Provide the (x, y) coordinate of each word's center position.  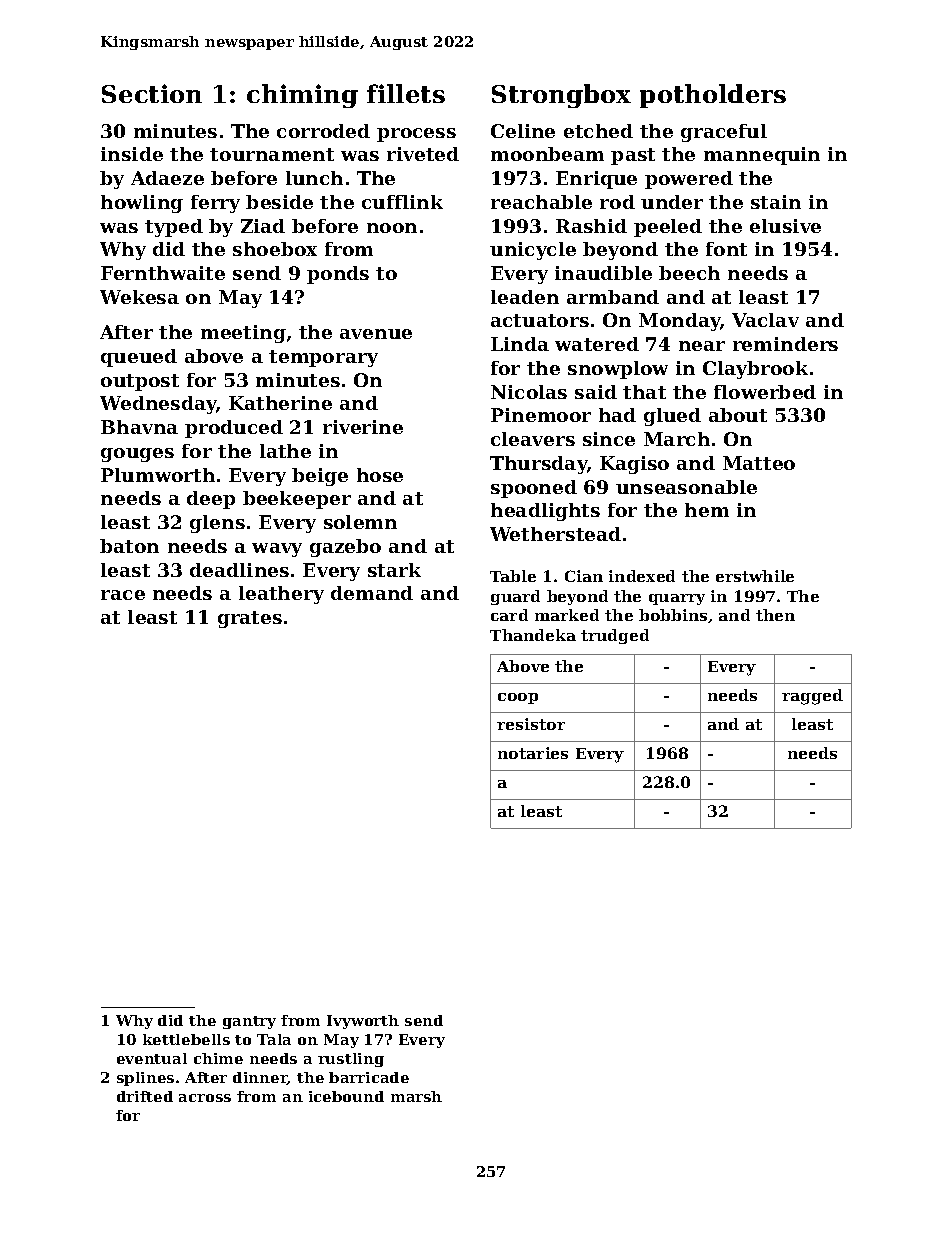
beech (689, 273)
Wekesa (139, 297)
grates (250, 619)
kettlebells (186, 1039)
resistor (531, 724)
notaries (533, 753)
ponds (338, 275)
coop (518, 698)
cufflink (402, 202)
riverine (363, 427)
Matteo (759, 463)
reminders (785, 344)
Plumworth (158, 475)
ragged (812, 697)
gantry (249, 1022)
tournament (272, 154)
